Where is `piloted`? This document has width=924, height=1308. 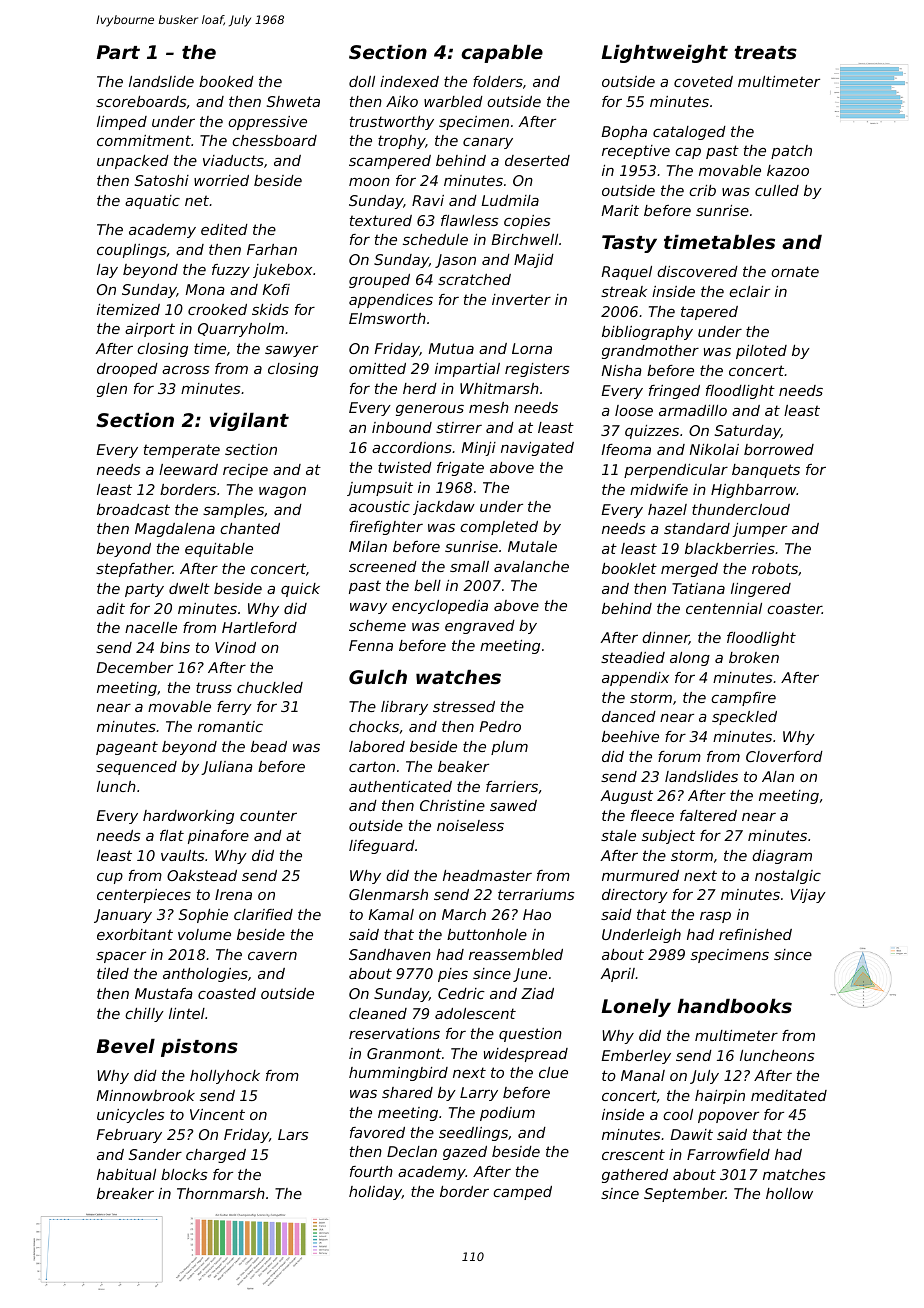 piloted is located at coordinates (761, 352).
